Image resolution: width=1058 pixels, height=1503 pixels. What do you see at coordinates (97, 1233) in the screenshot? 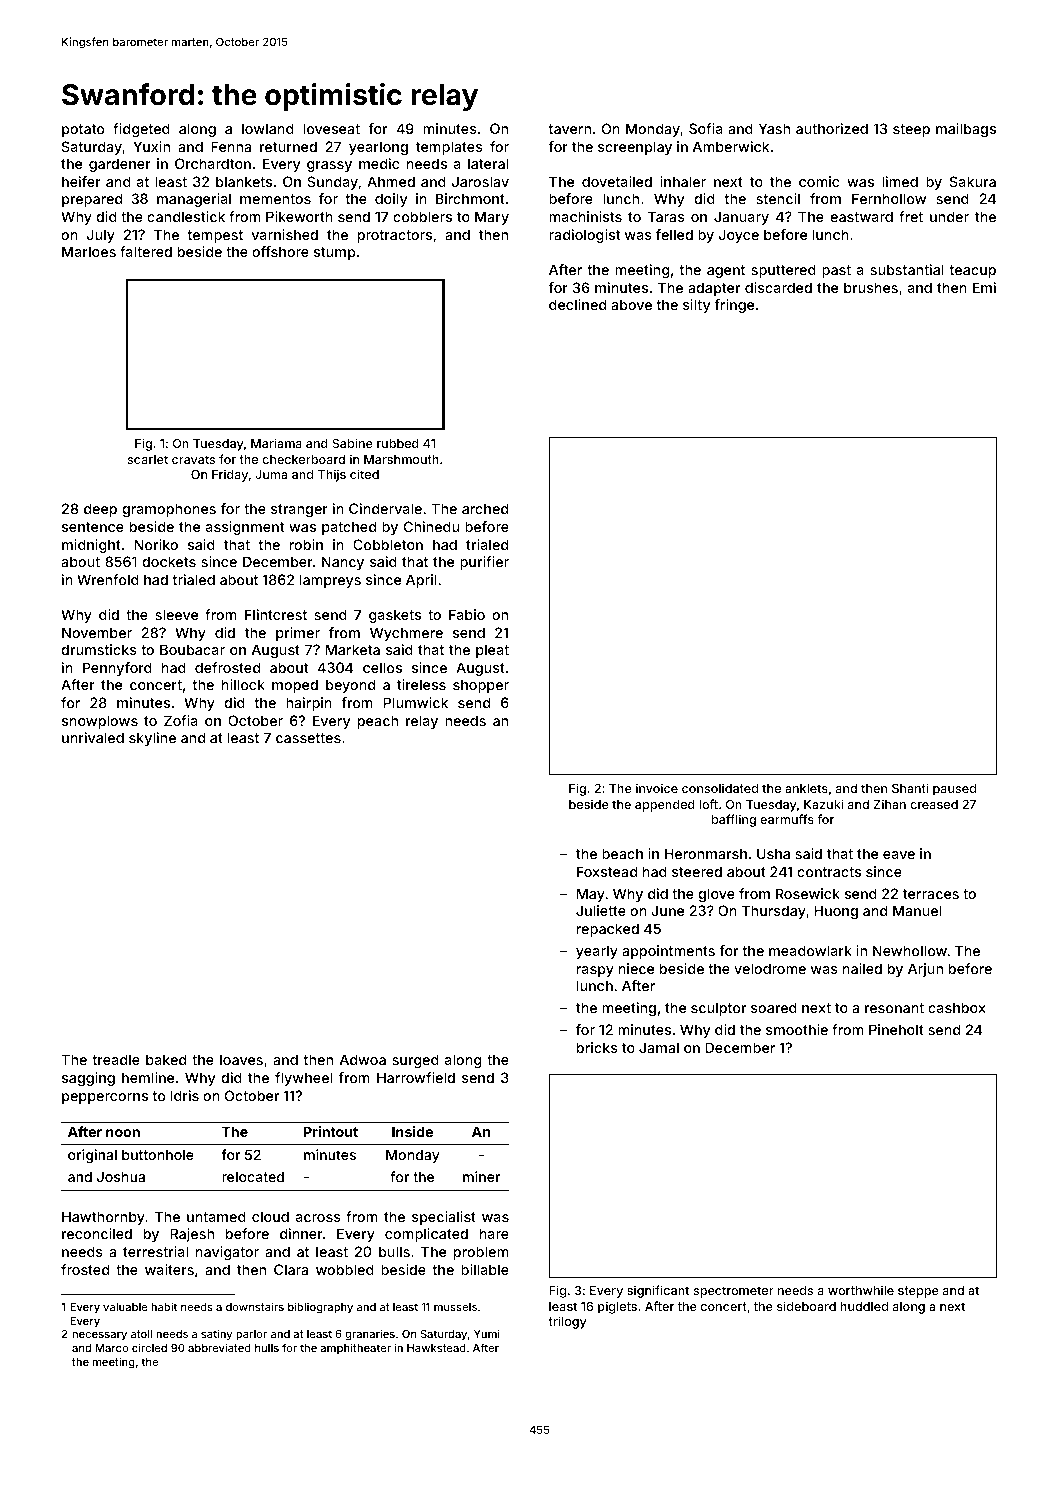
I see `reconciled` at bounding box center [97, 1233].
